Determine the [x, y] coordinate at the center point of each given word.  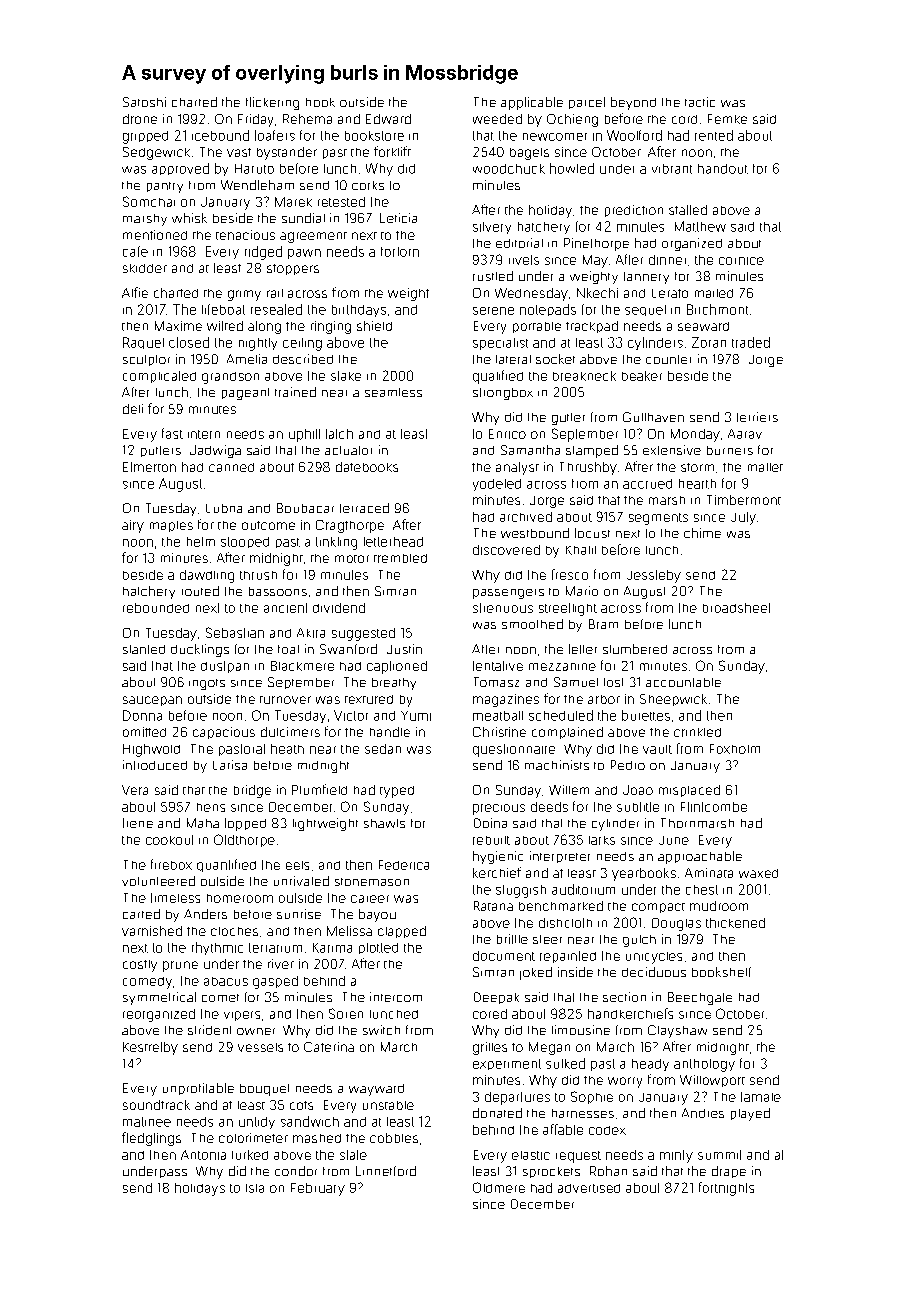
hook [320, 102]
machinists [557, 765]
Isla [255, 1188]
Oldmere [499, 1187]
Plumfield [319, 789]
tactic [700, 102]
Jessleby [654, 576]
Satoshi [144, 102]
